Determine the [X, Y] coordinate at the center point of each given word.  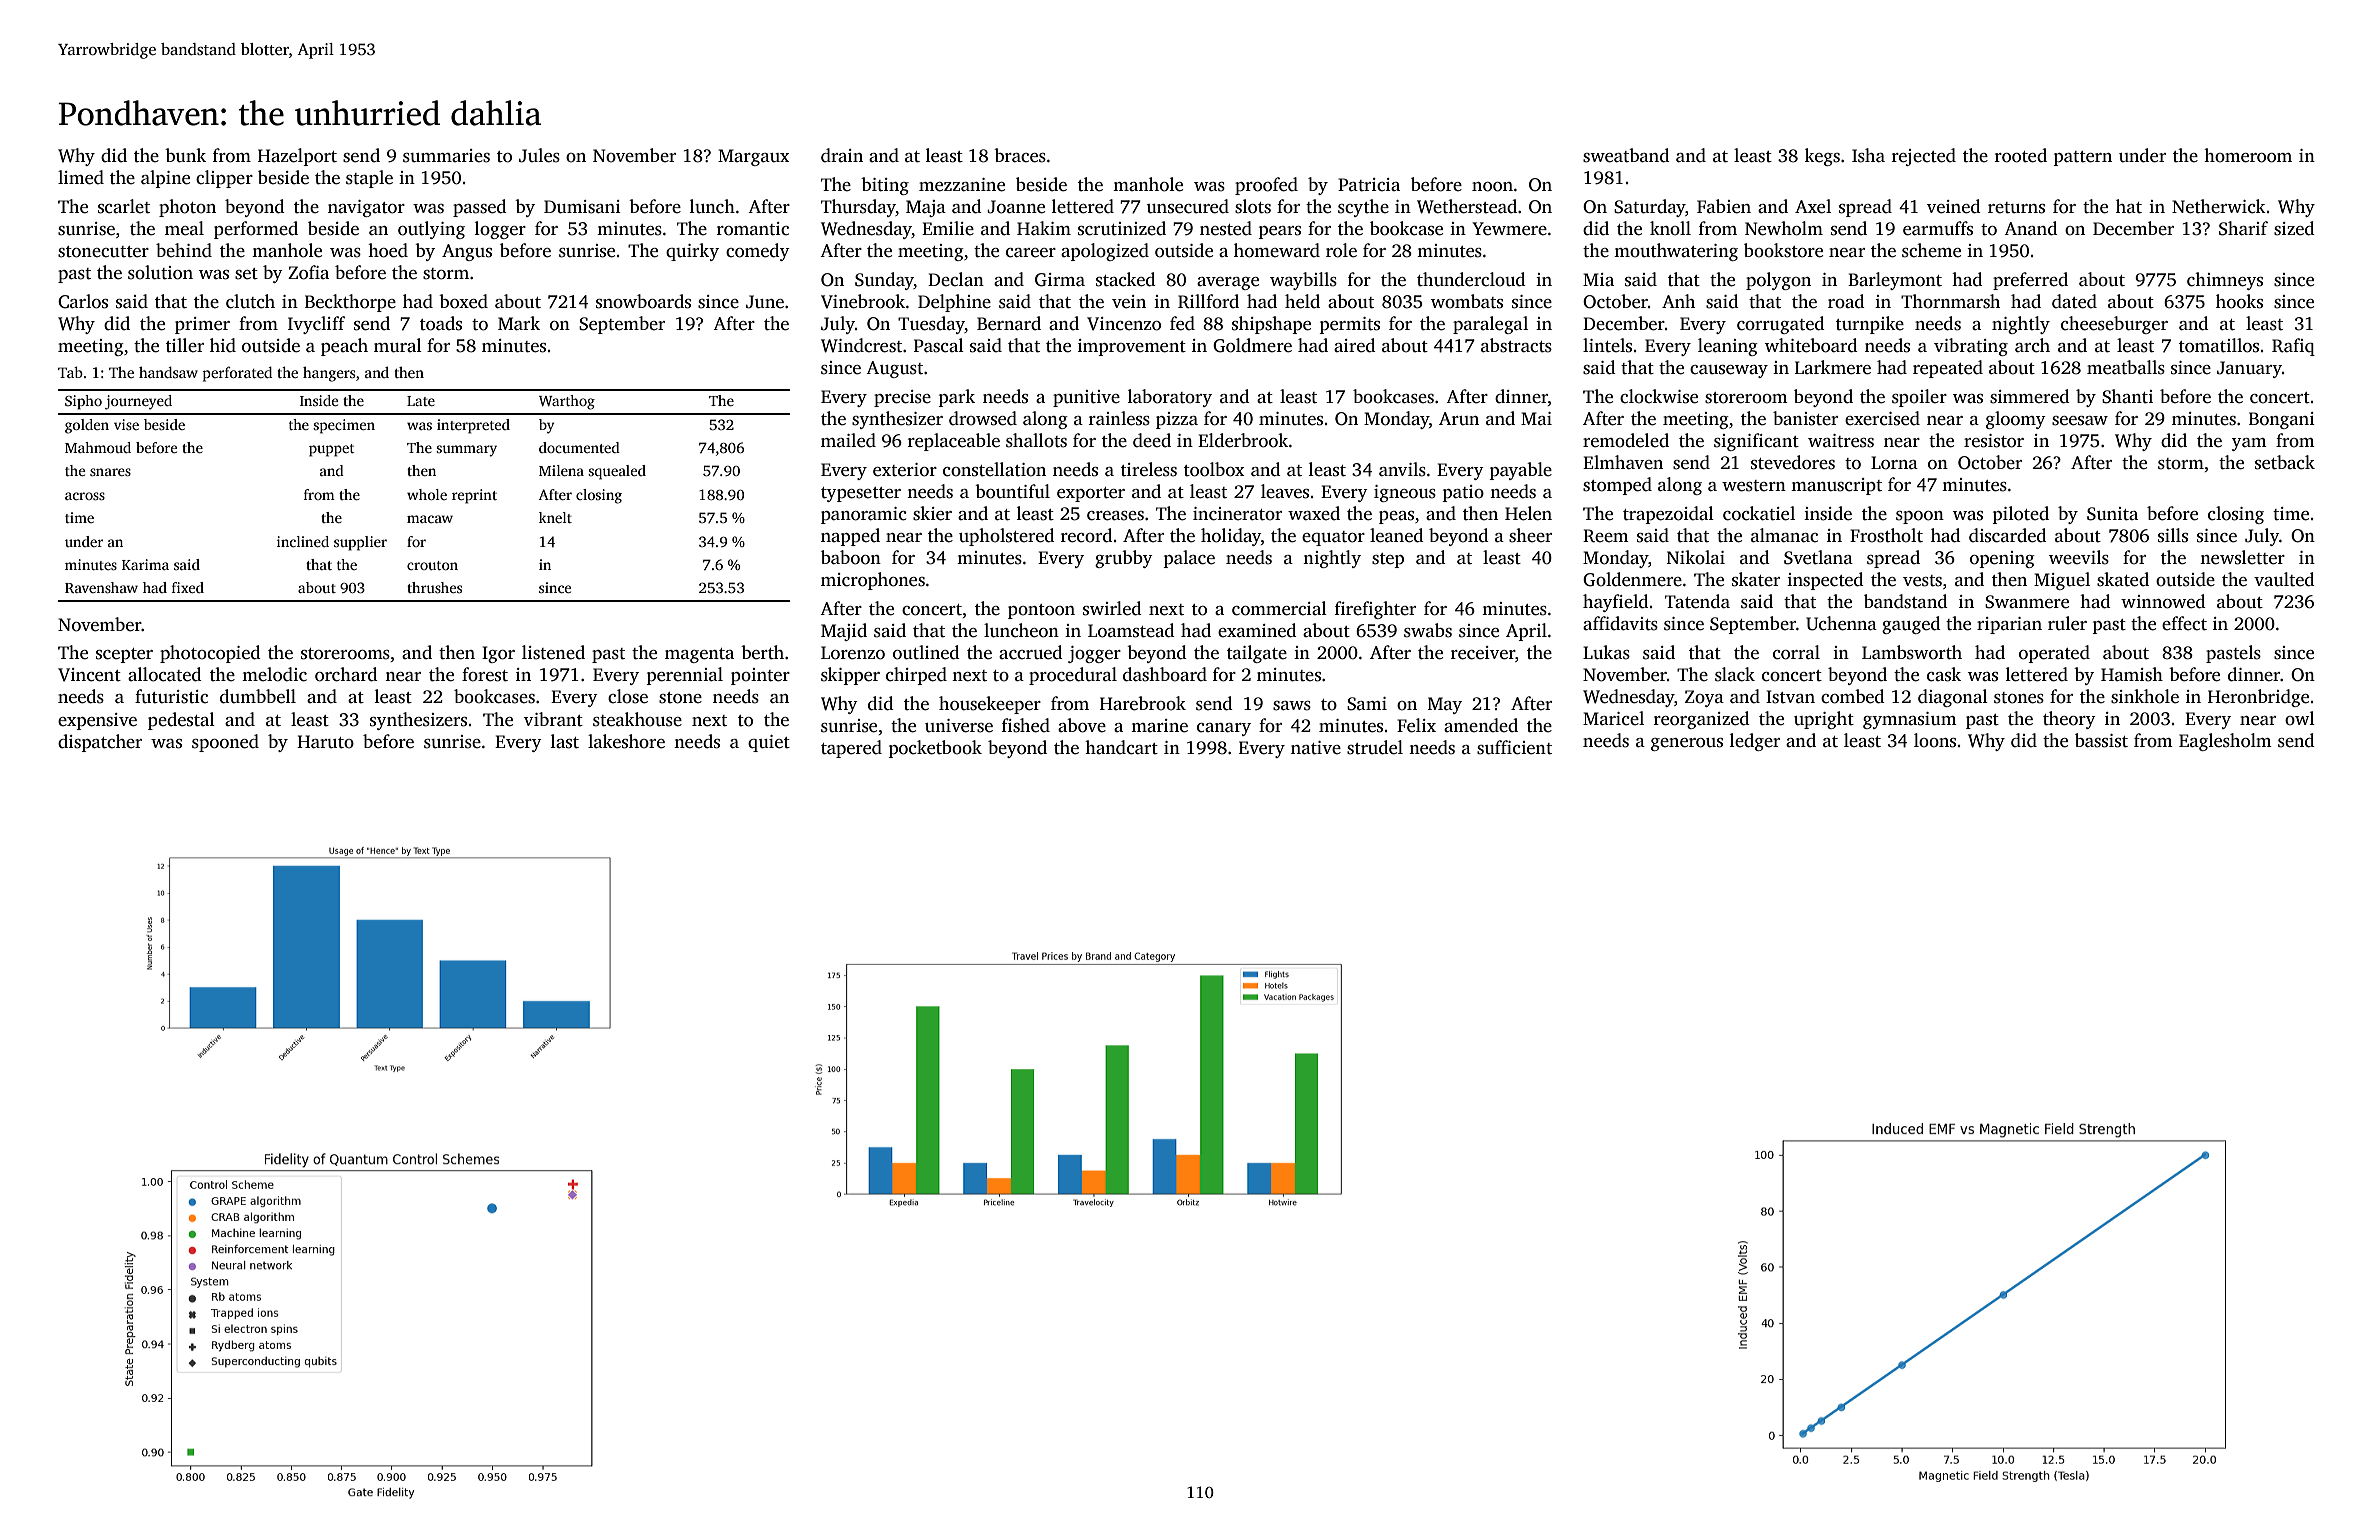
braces [1020, 155]
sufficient [1514, 747]
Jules [539, 155]
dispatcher [100, 743]
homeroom [2248, 155]
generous [1687, 744]
